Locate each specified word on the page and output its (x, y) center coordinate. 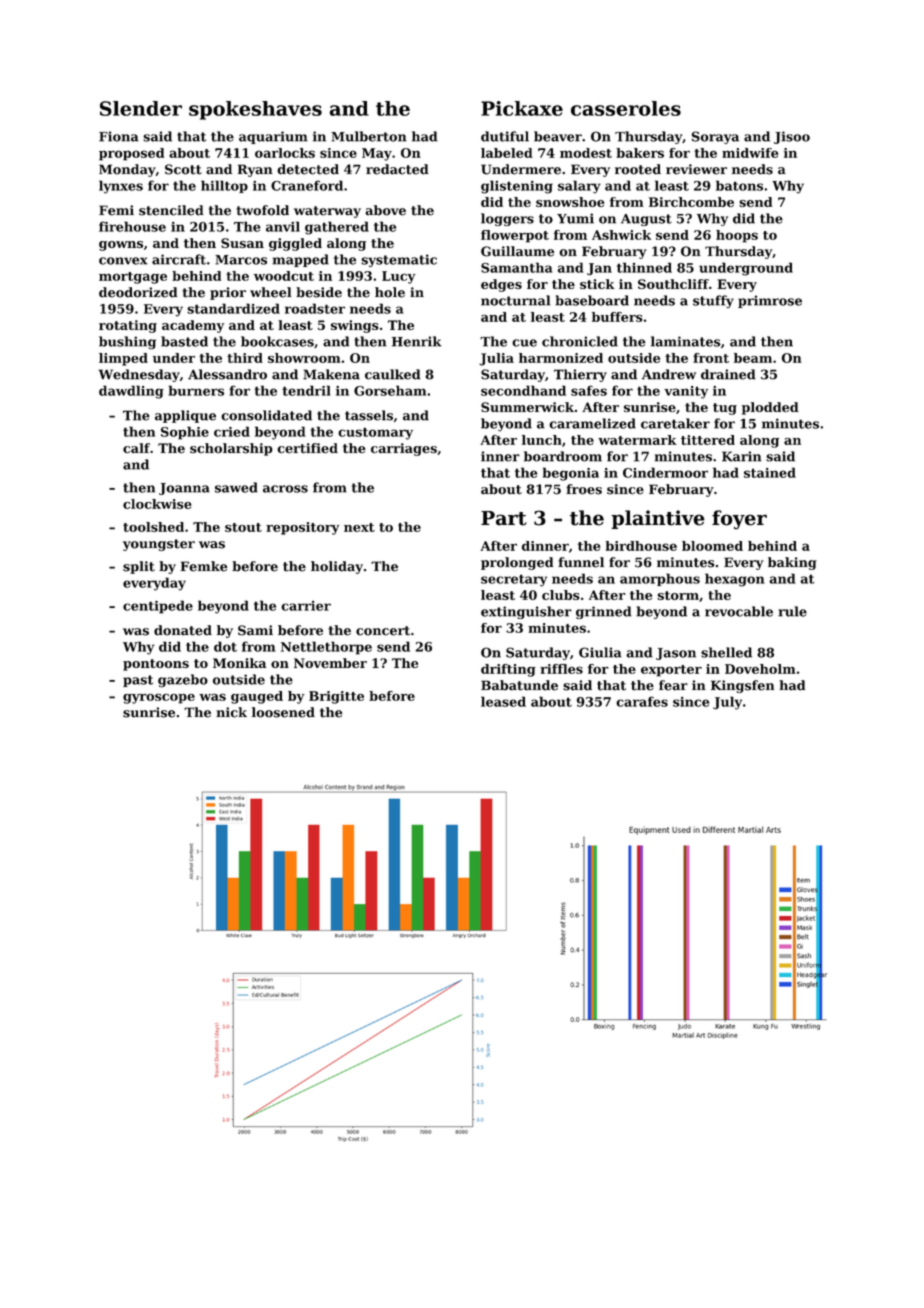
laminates (686, 341)
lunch (542, 440)
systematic (399, 260)
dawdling (131, 392)
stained (770, 472)
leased (503, 701)
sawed (236, 487)
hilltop (224, 186)
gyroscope (159, 698)
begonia (571, 474)
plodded (770, 408)
